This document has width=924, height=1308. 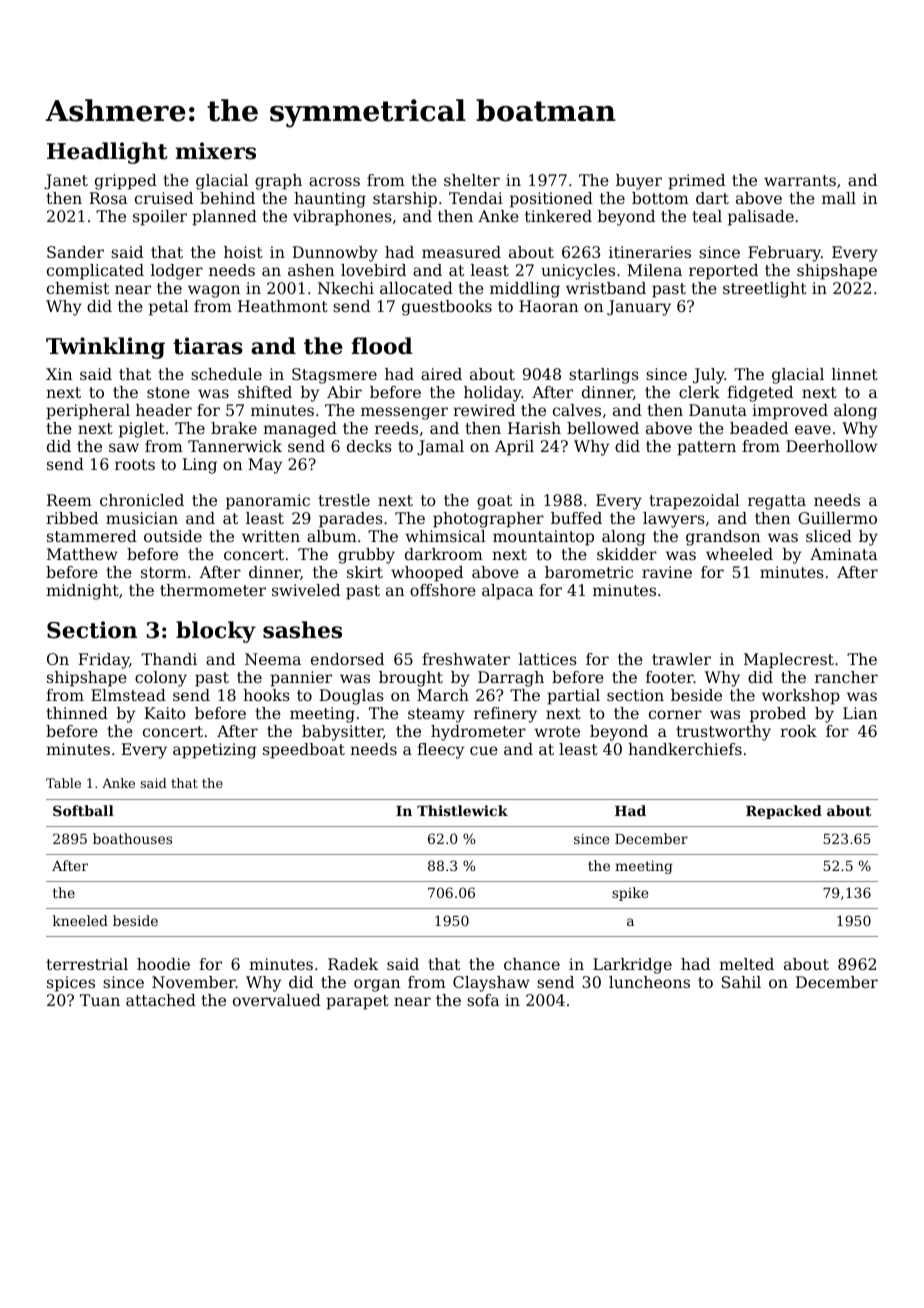 I want to click on Reem, so click(x=69, y=500).
